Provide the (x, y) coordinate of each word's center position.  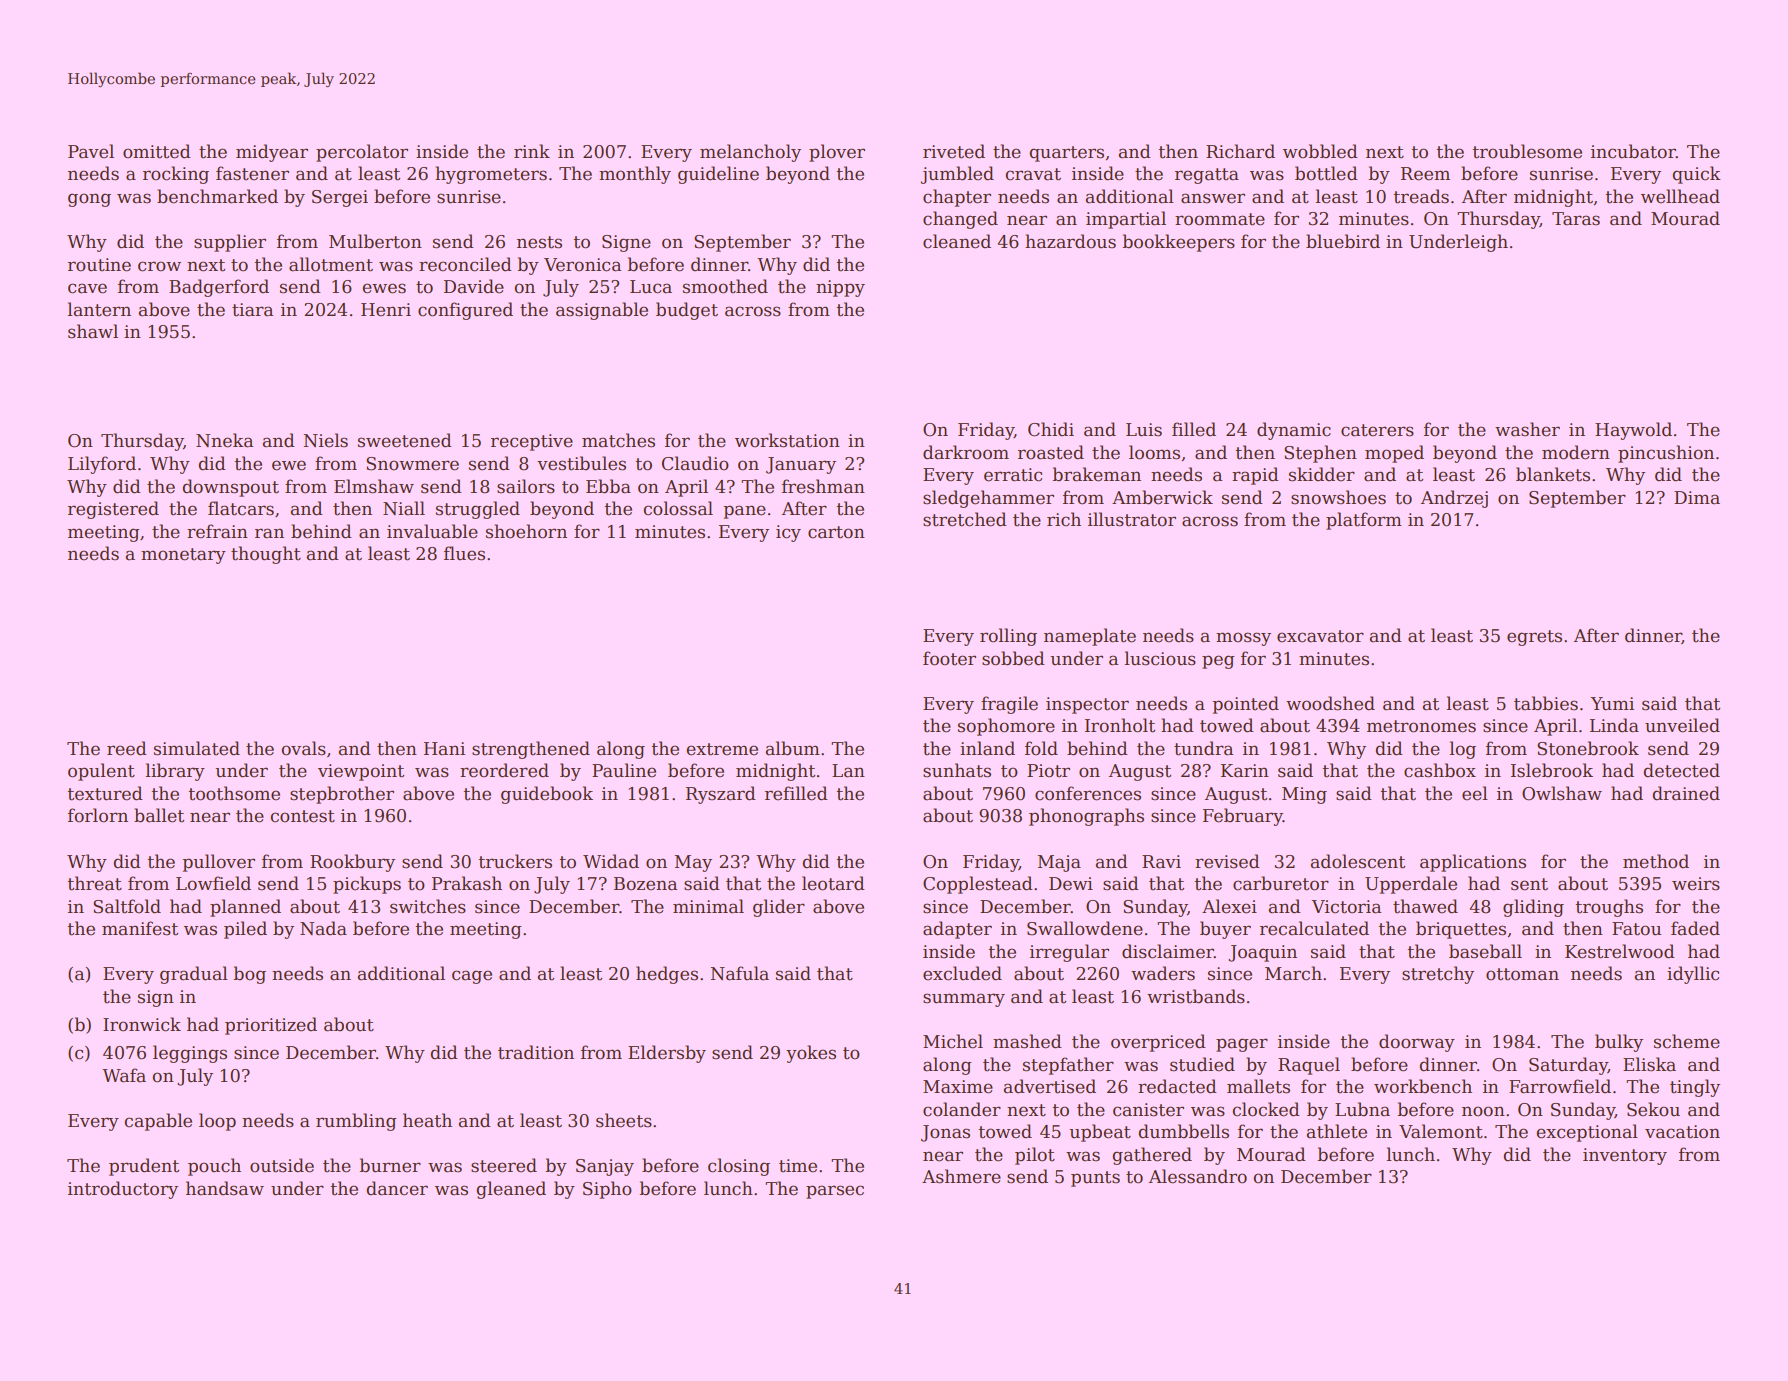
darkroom (966, 452)
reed (127, 748)
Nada (323, 928)
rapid (1255, 476)
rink (532, 151)
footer (949, 658)
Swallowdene (1085, 928)
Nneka (224, 440)
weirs (1696, 884)
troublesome (1527, 151)
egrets (1534, 638)
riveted (954, 151)
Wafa (124, 1075)
